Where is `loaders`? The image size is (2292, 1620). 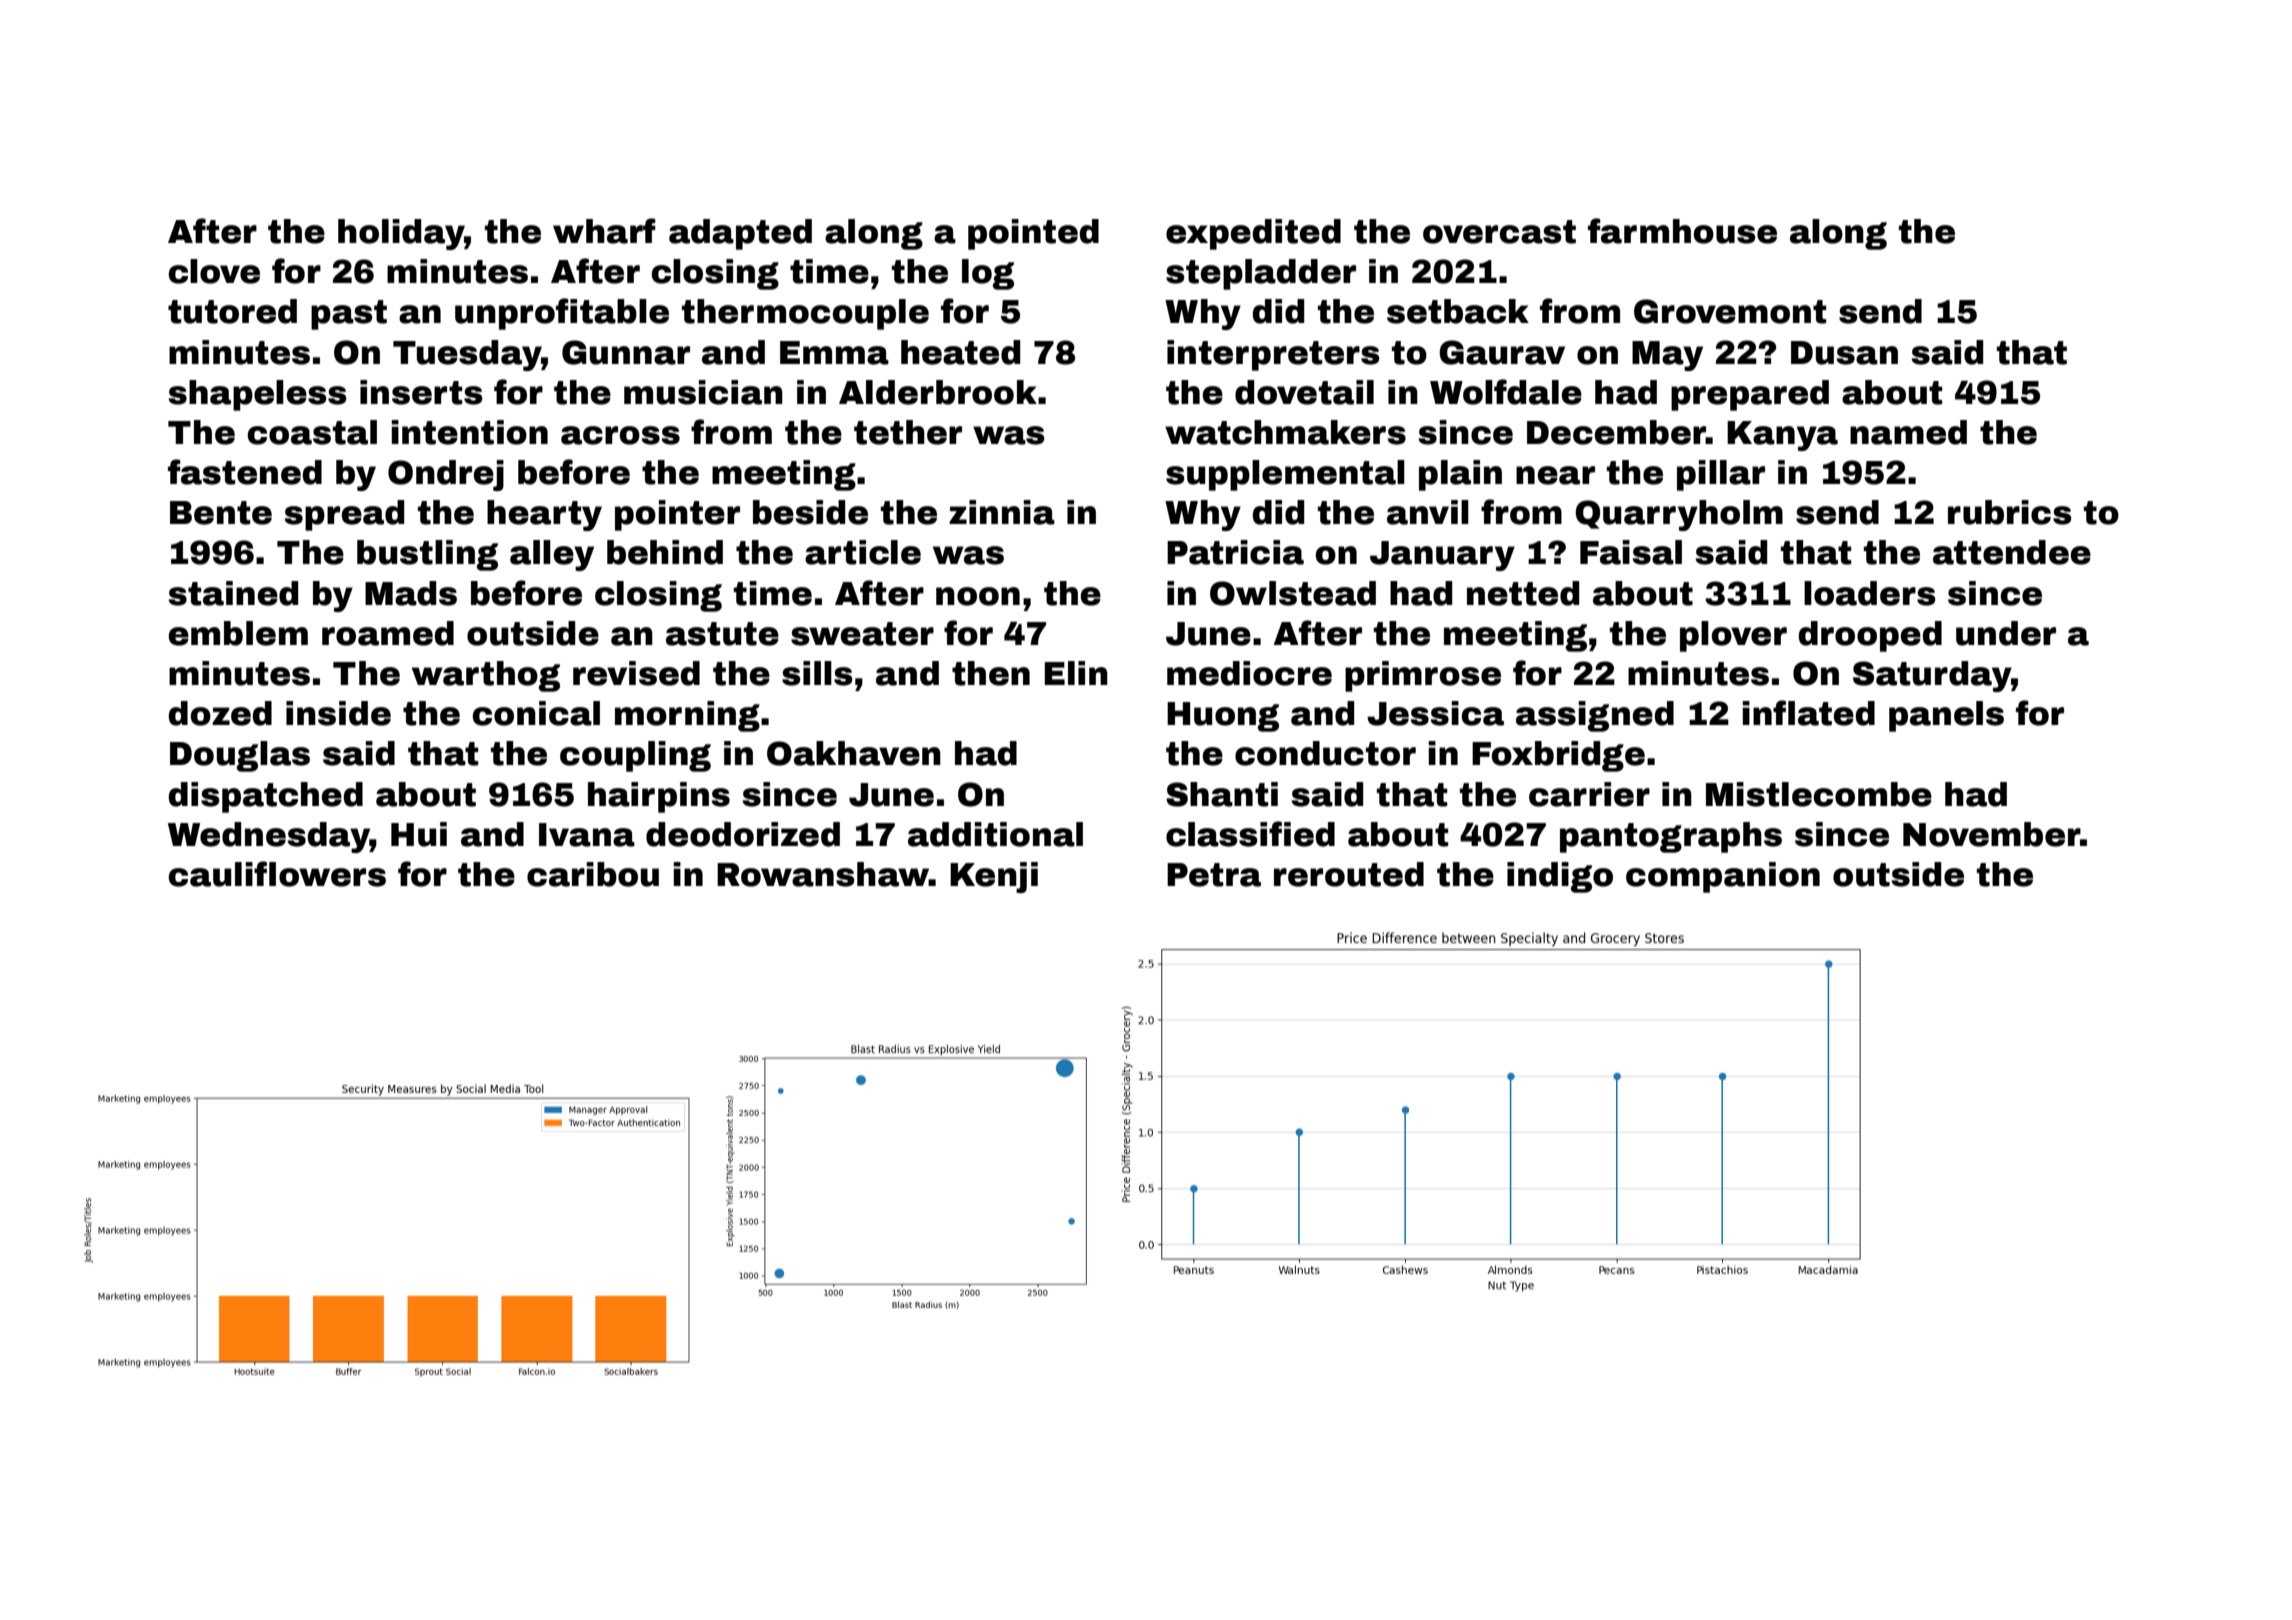 loaders is located at coordinates (1870, 593).
